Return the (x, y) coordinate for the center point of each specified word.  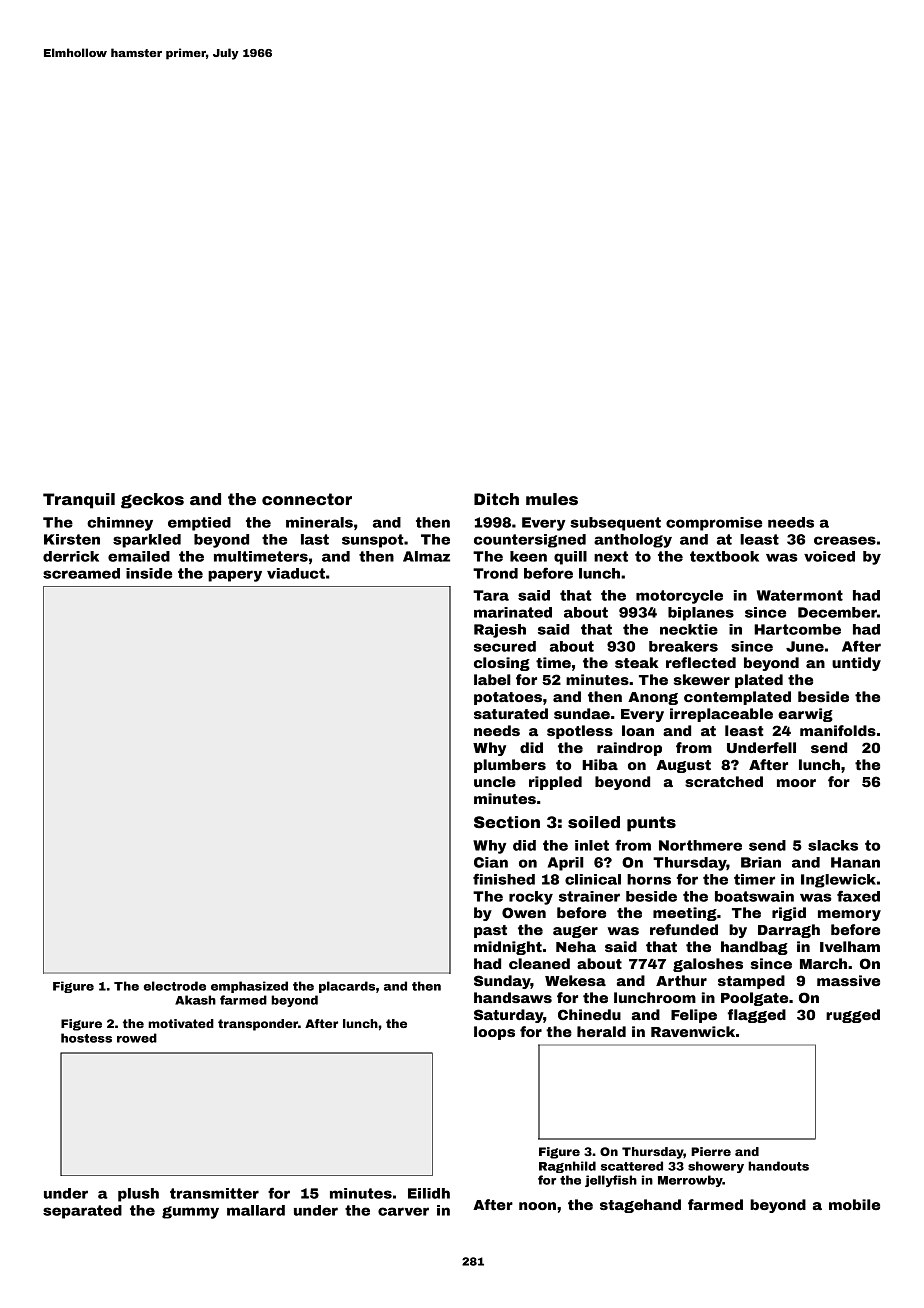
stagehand (640, 1206)
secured (505, 646)
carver (403, 1211)
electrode (175, 986)
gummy (190, 1212)
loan (638, 730)
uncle (495, 781)
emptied (199, 524)
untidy (856, 664)
